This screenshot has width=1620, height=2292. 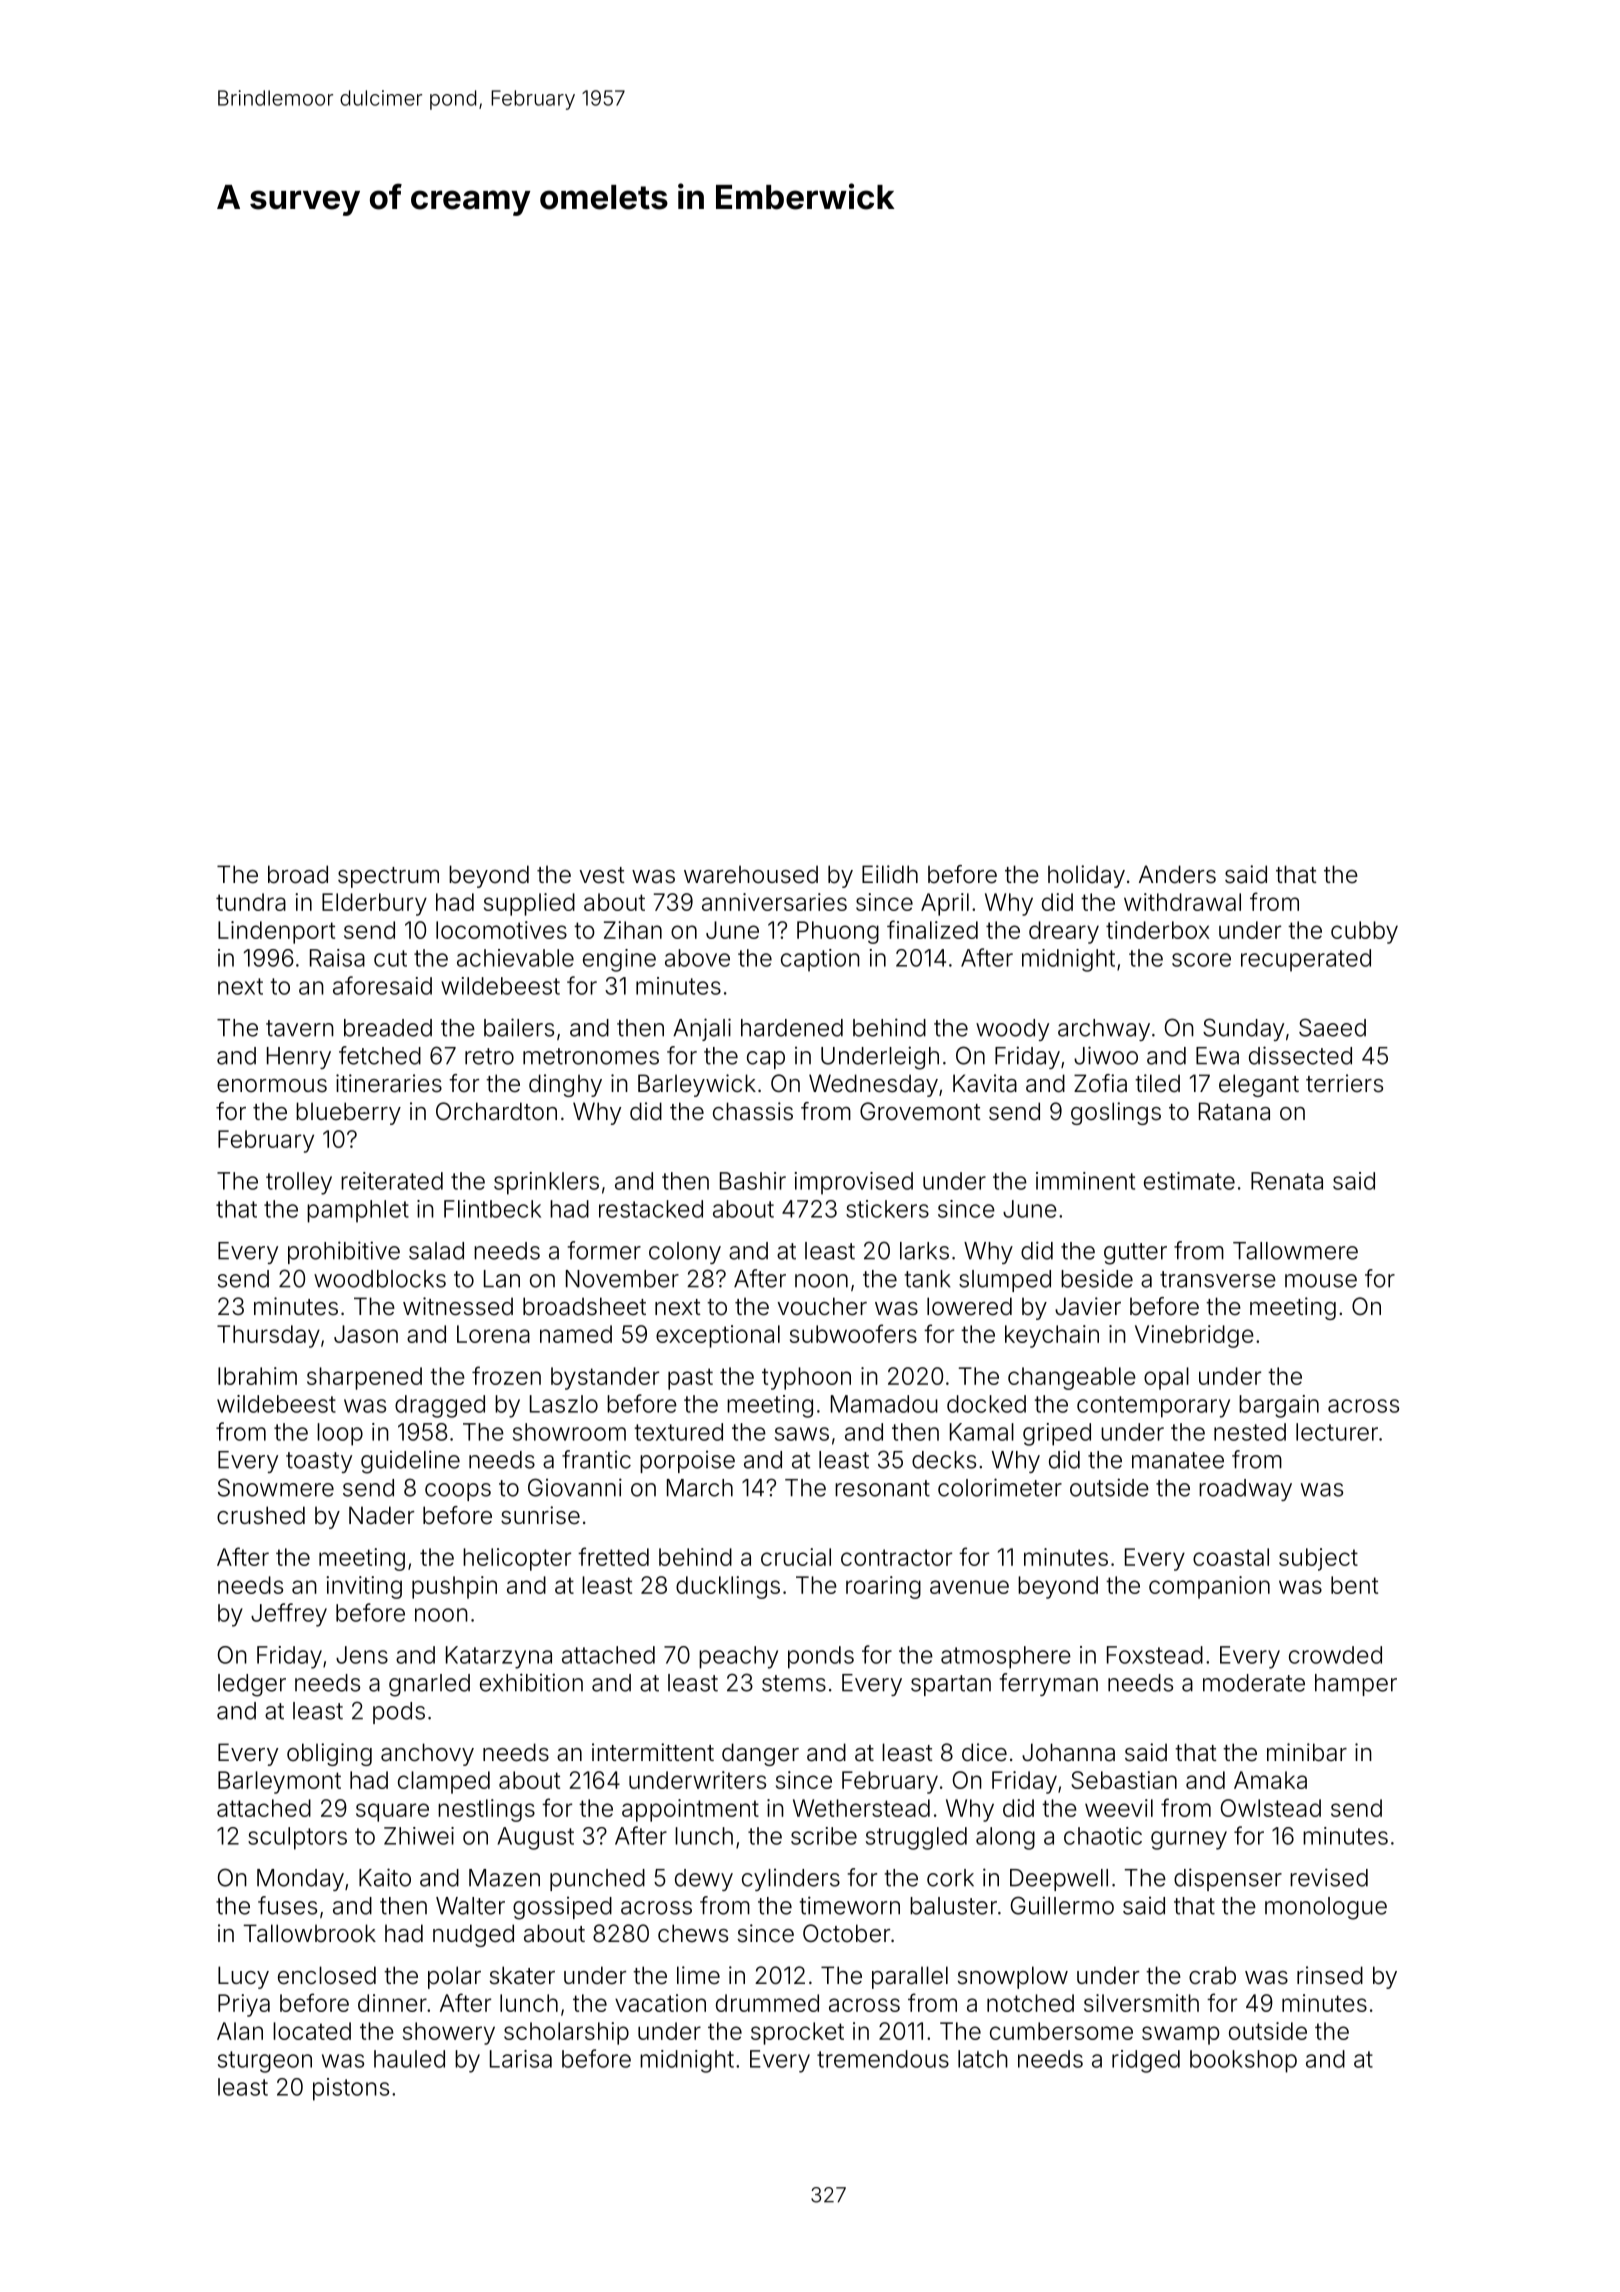 I want to click on cubby, so click(x=1364, y=932).
